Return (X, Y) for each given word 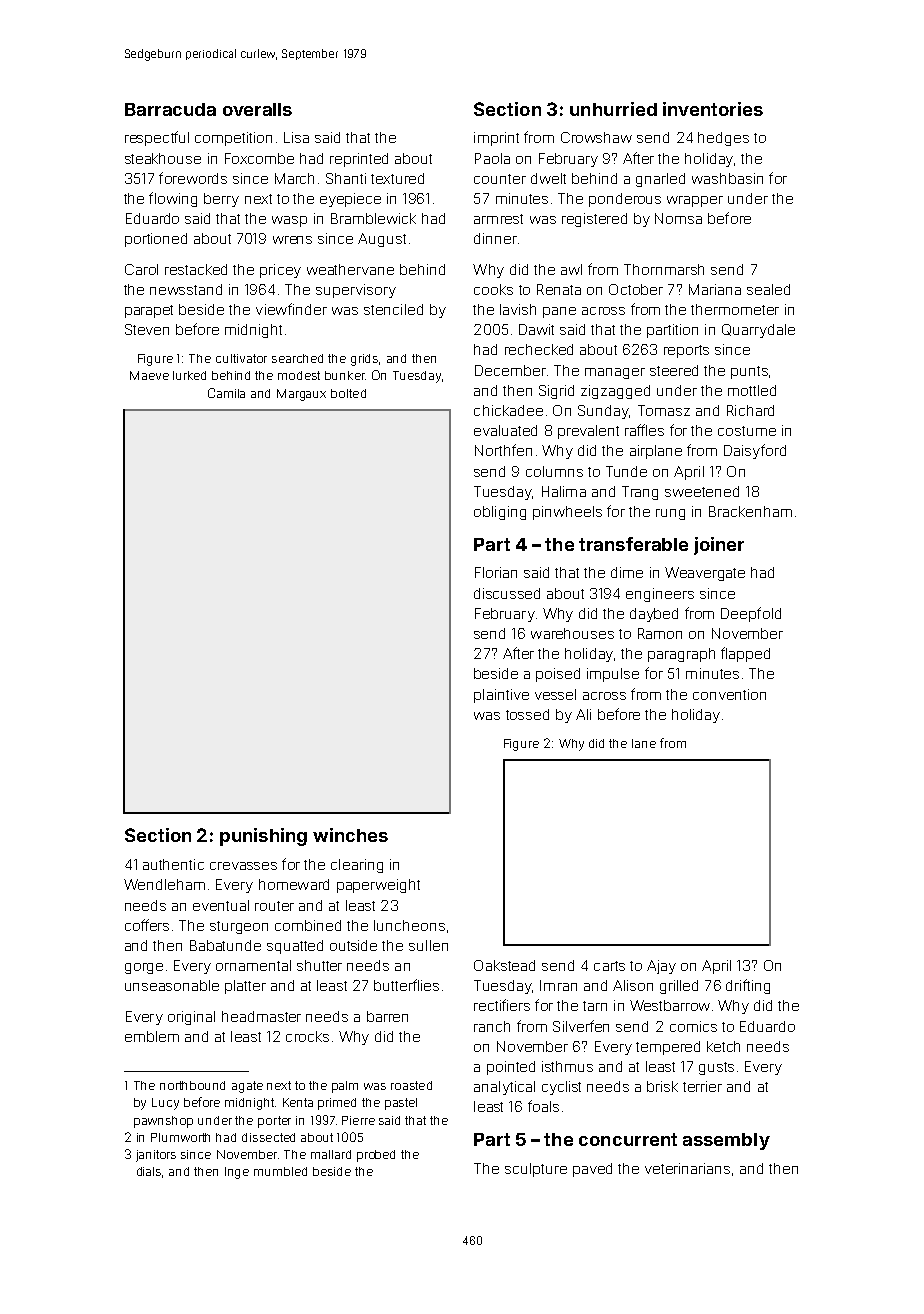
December (510, 370)
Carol (141, 269)
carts (609, 966)
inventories (713, 109)
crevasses (243, 866)
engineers (660, 595)
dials (149, 1171)
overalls (257, 109)
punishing (263, 837)
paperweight (378, 886)
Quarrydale (758, 331)
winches (350, 835)
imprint (496, 139)
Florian (496, 572)
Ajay (661, 967)
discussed (507, 593)
